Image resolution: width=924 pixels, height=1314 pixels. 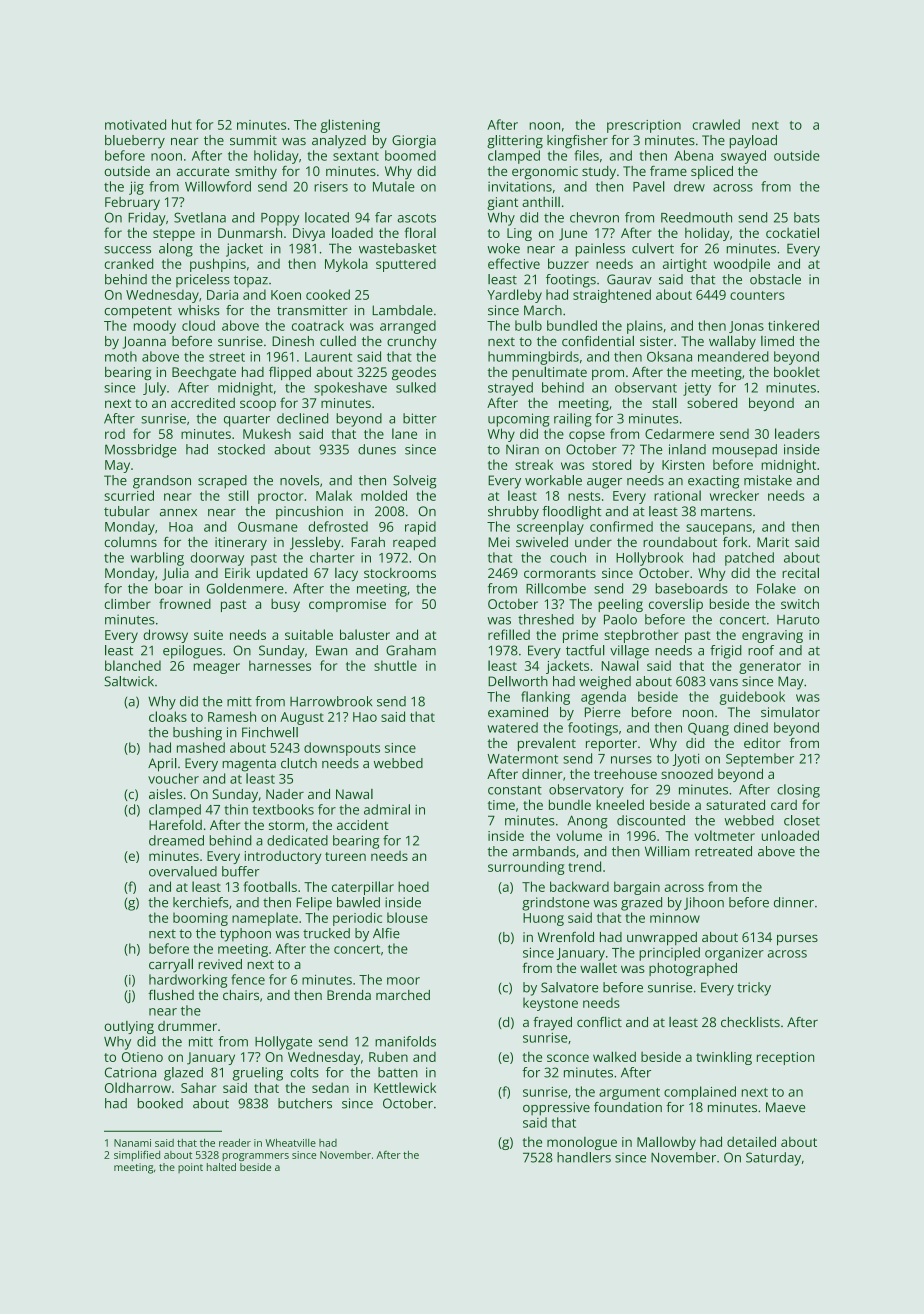 I want to click on booklet, so click(x=797, y=372).
